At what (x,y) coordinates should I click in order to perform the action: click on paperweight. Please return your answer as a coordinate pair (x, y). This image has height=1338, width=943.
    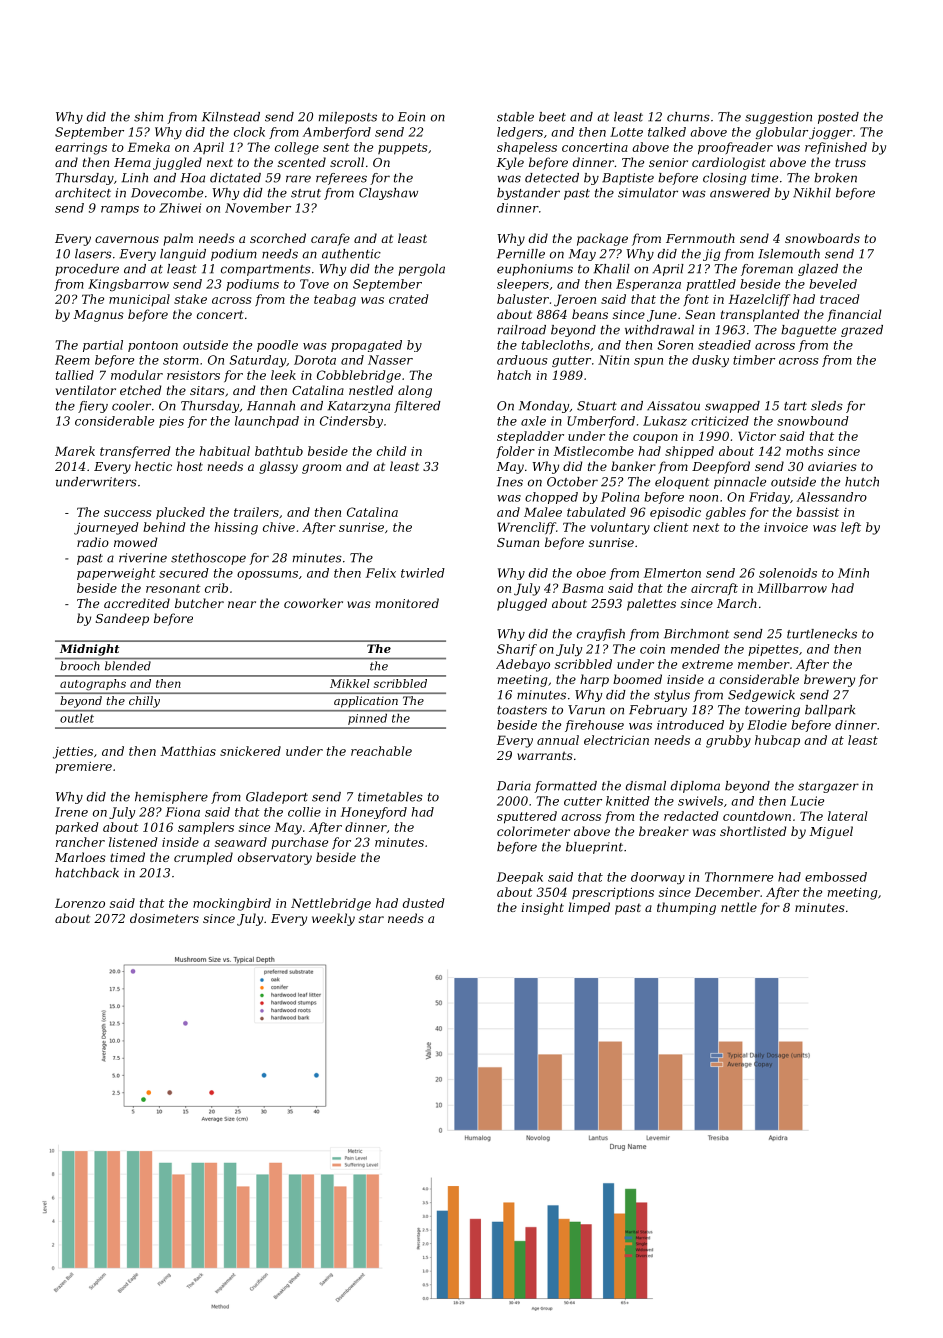
    Looking at the image, I should click on (116, 574).
